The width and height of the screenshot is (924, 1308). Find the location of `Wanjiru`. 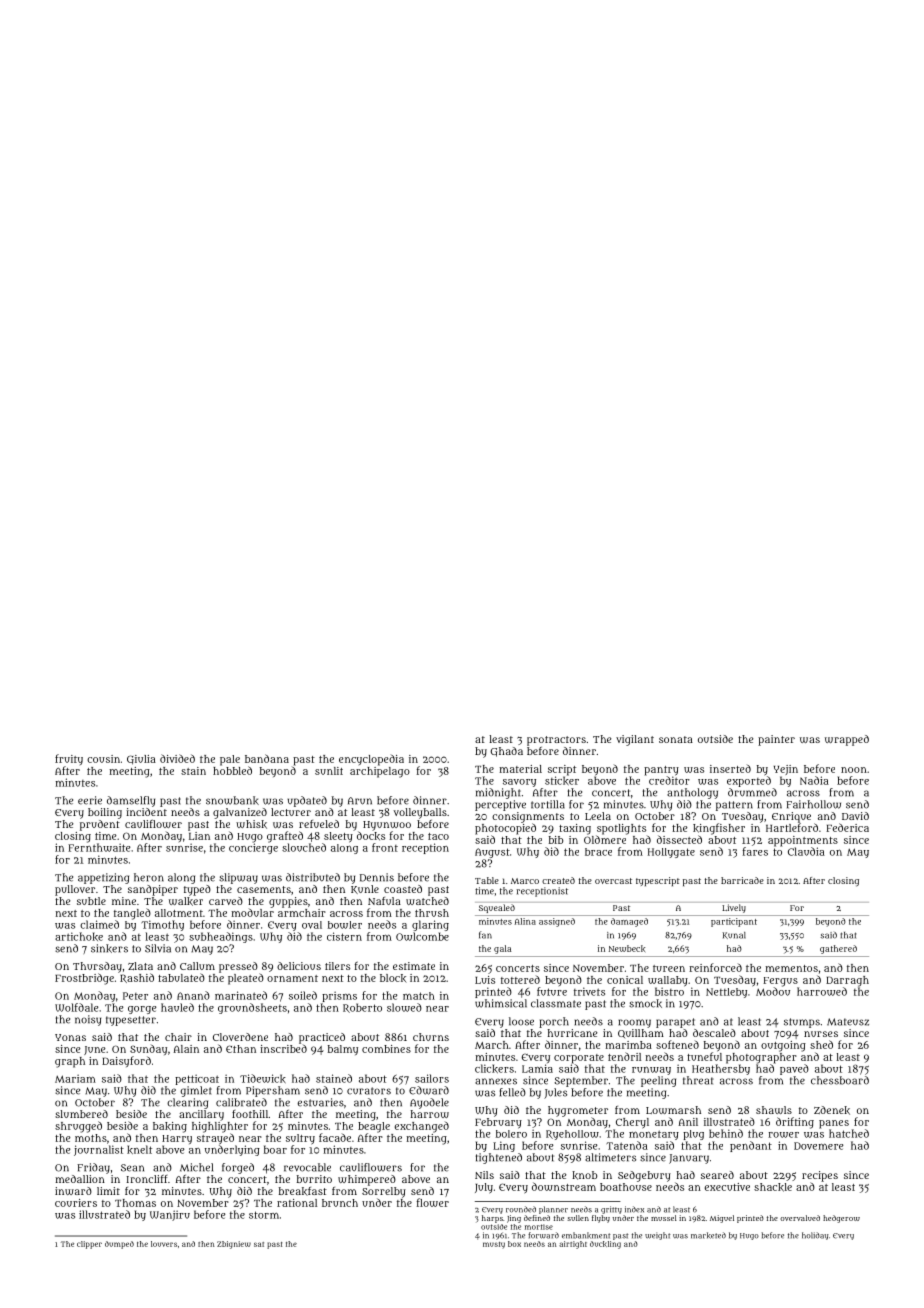

Wanjiru is located at coordinates (170, 1215).
